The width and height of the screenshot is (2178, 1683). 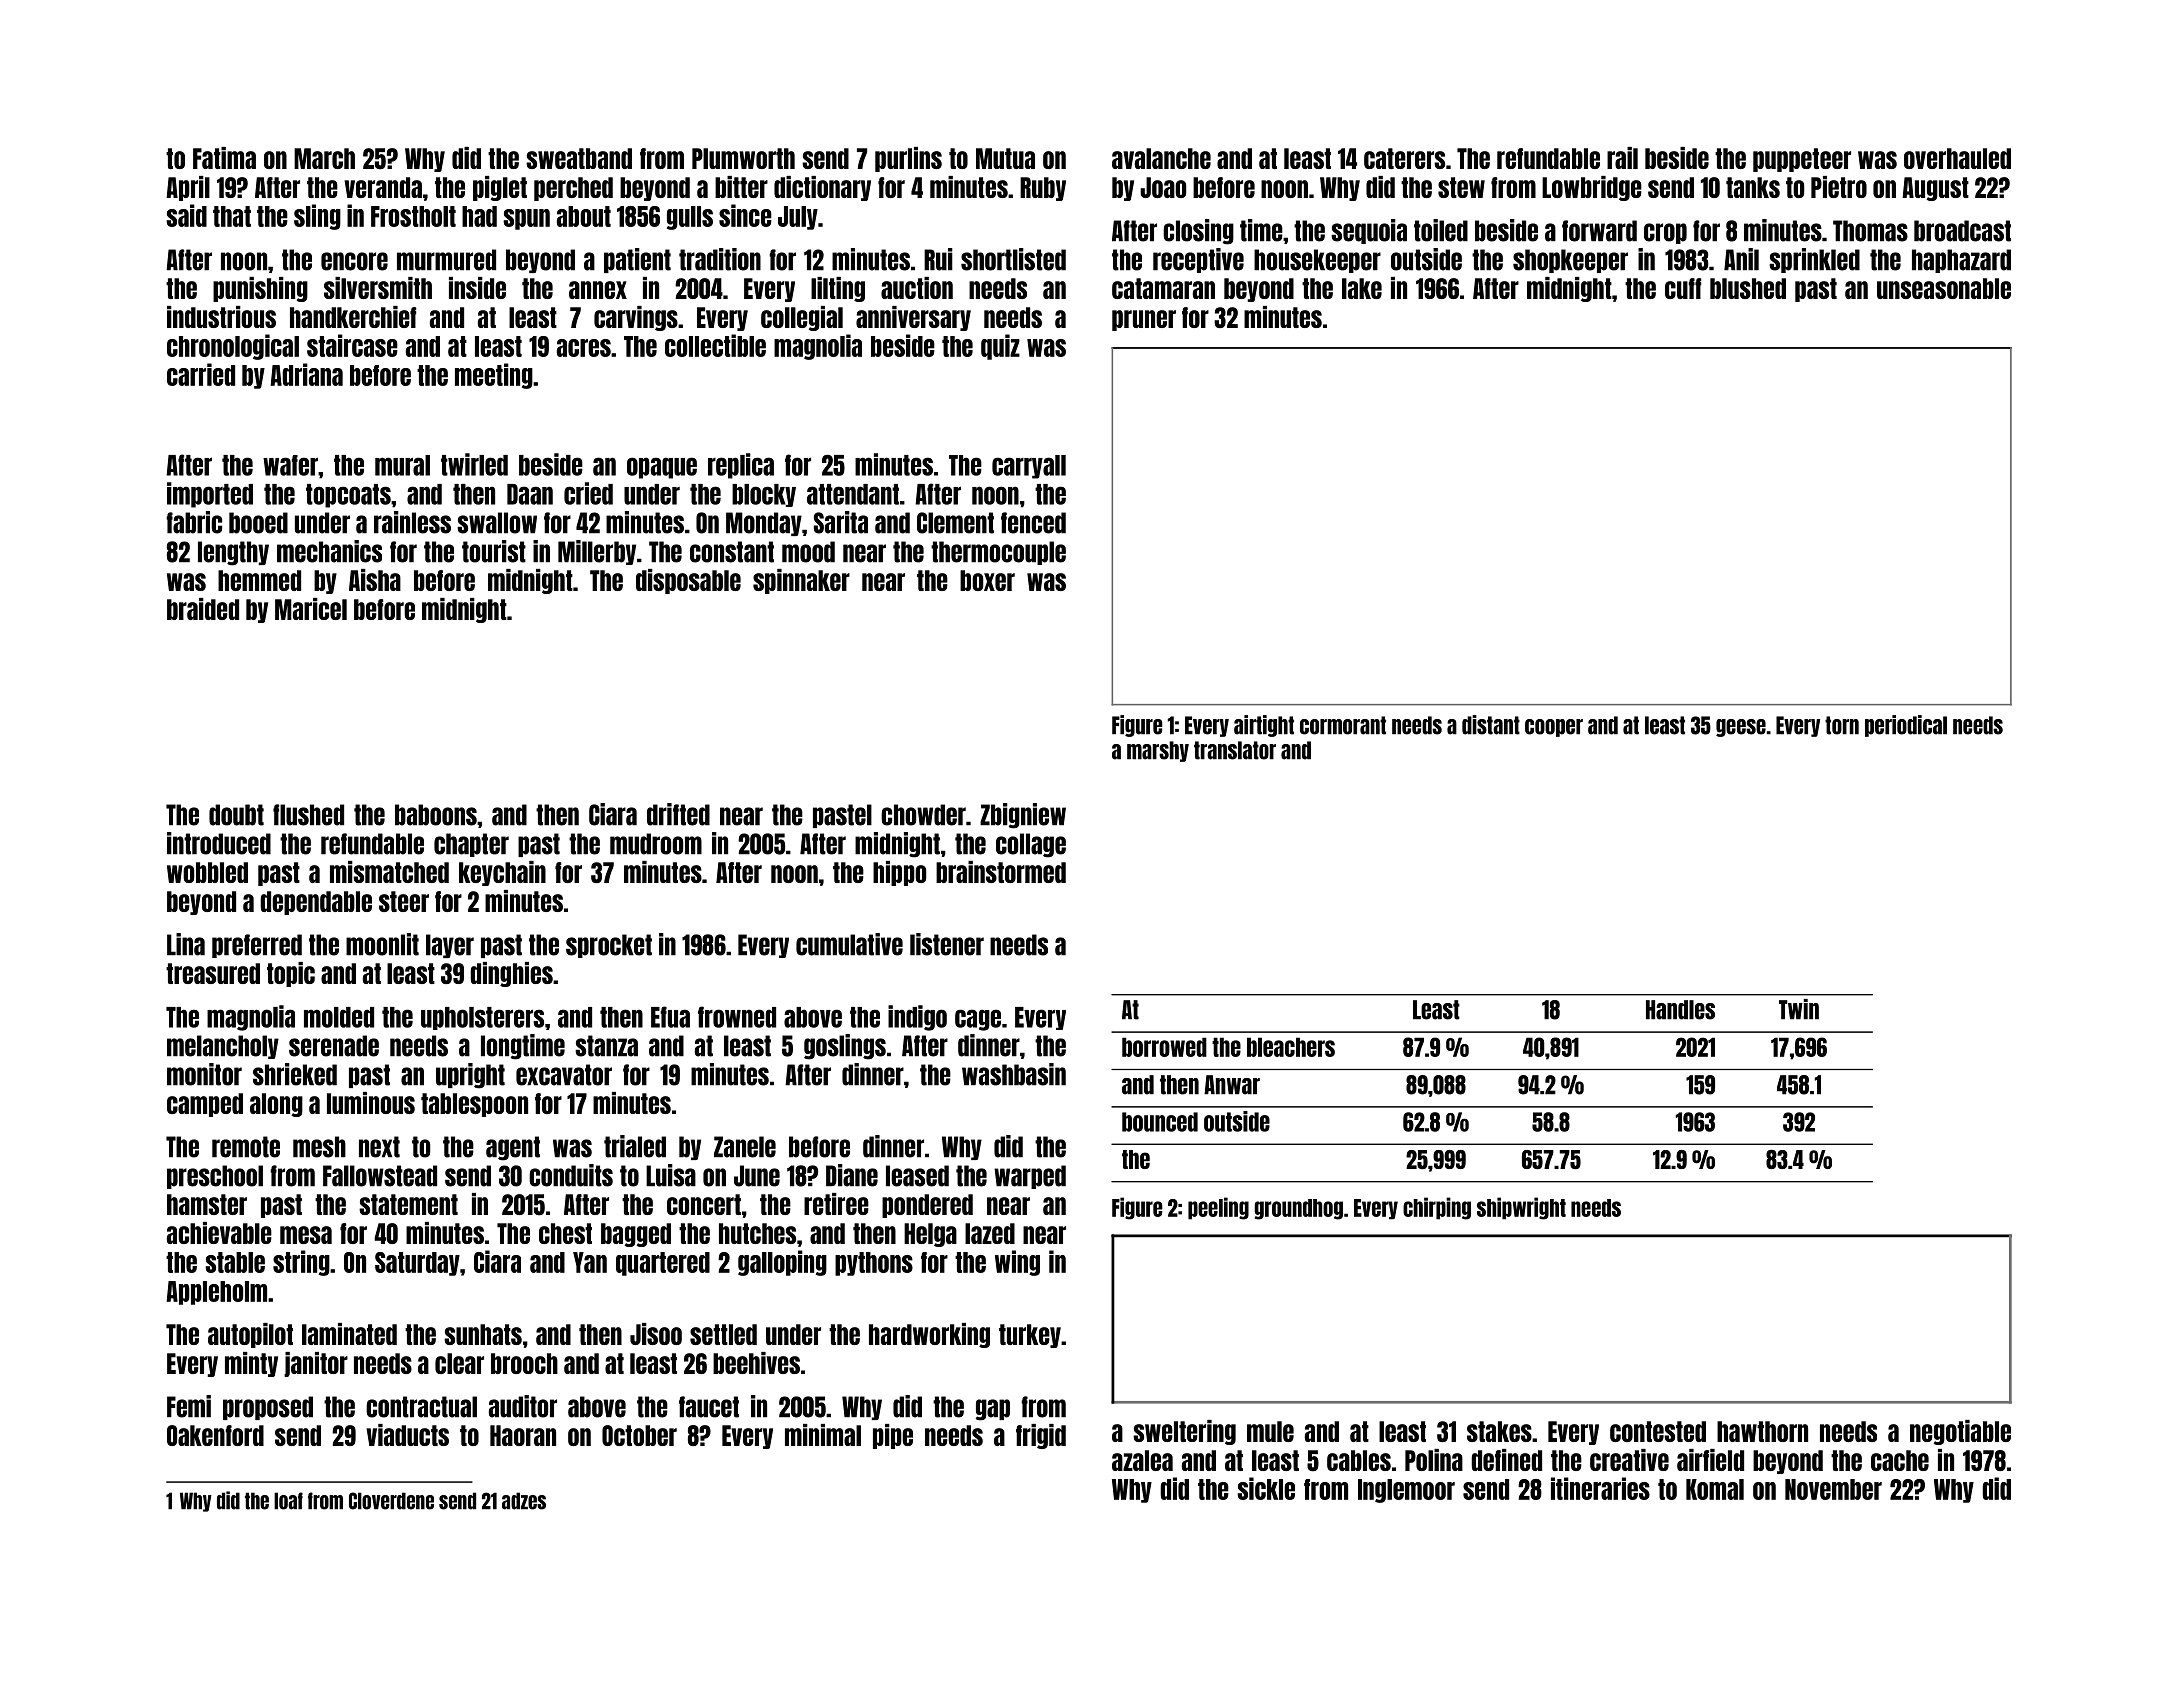 I want to click on distant, so click(x=1491, y=725).
